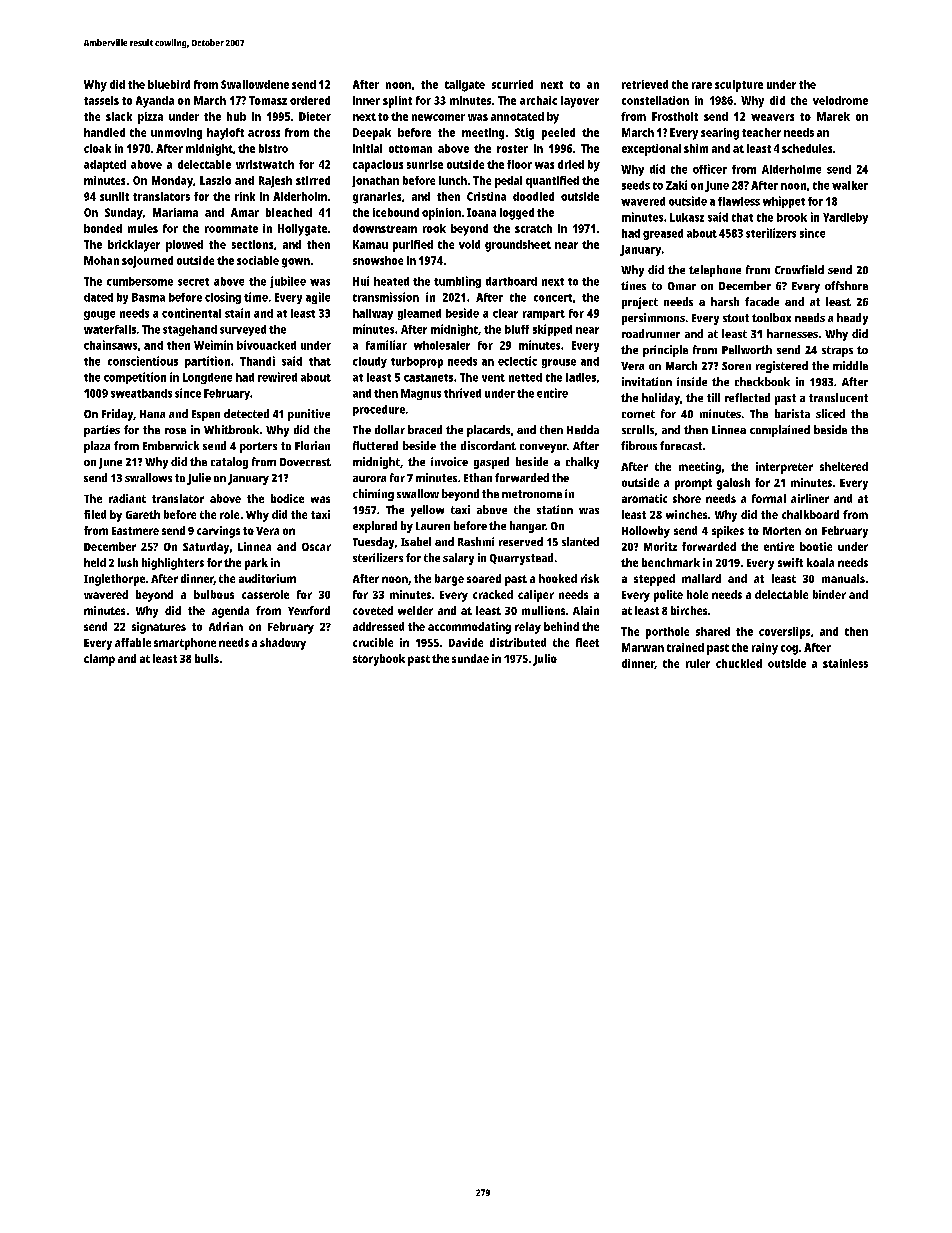 Image resolution: width=952 pixels, height=1233 pixels. What do you see at coordinates (133, 642) in the screenshot?
I see `affable` at bounding box center [133, 642].
